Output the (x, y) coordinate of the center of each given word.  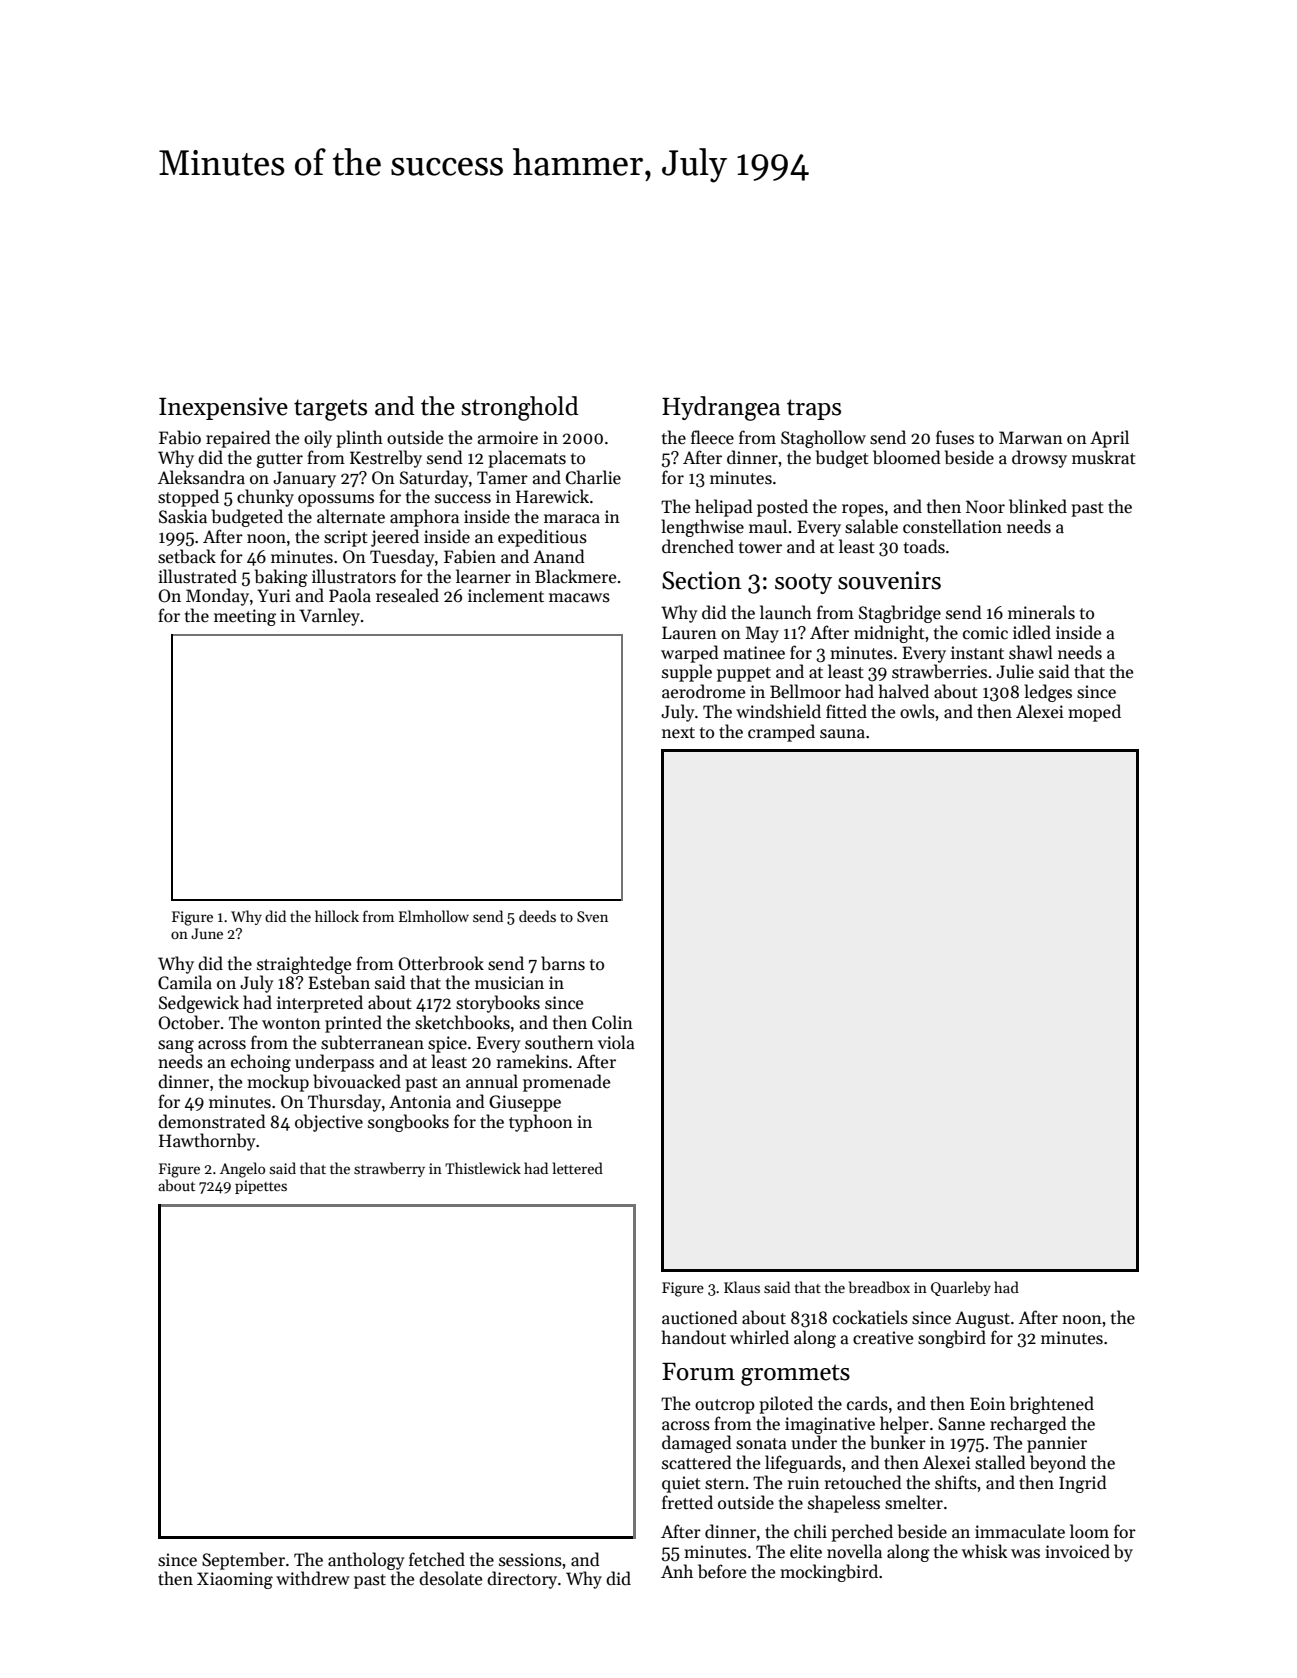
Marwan (1031, 437)
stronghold (520, 408)
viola (616, 1042)
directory (522, 1580)
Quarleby (961, 1288)
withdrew (313, 1578)
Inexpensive (223, 408)
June (207, 933)
